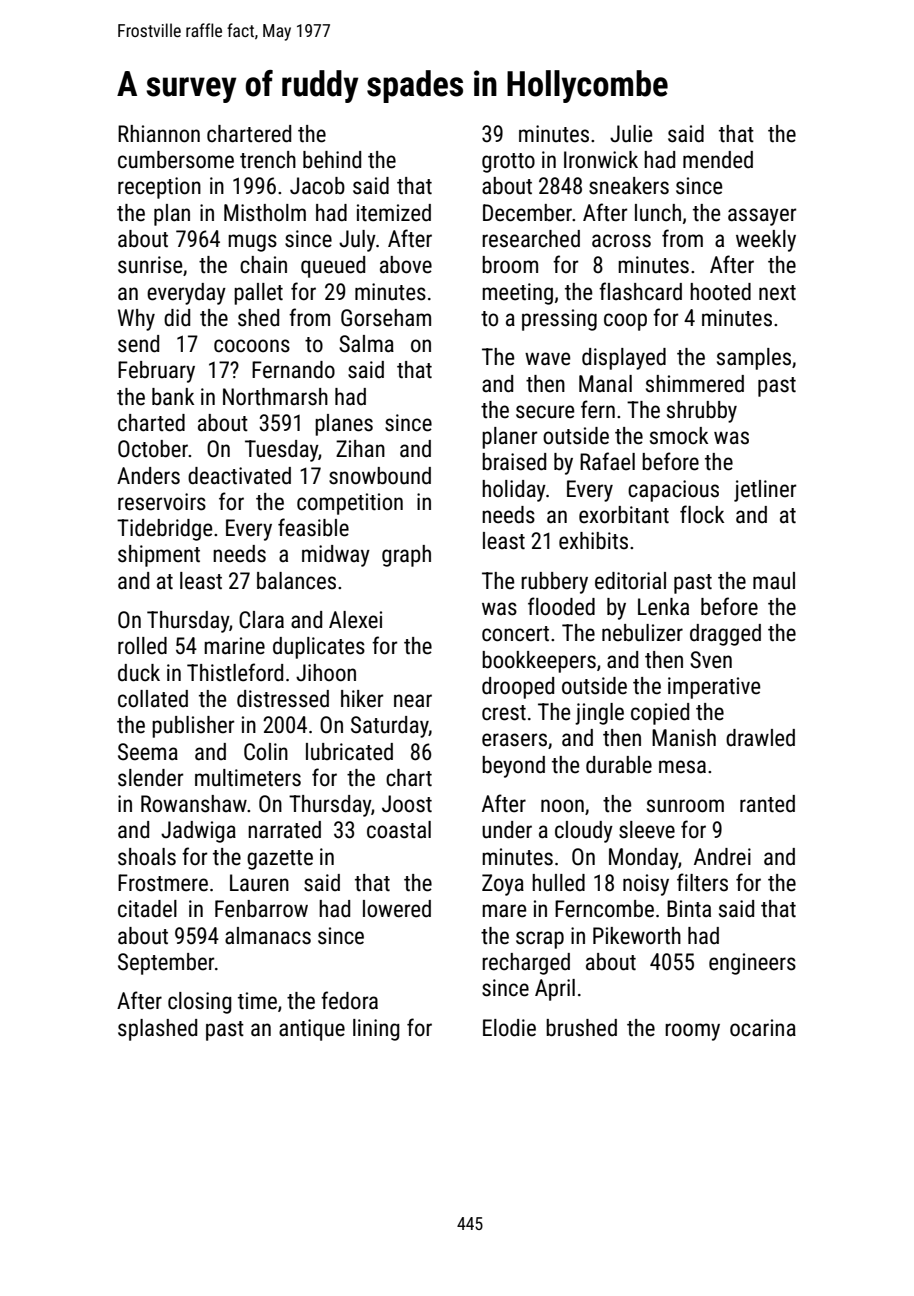 Image resolution: width=914 pixels, height=1296 pixels. I want to click on closing, so click(199, 1003).
